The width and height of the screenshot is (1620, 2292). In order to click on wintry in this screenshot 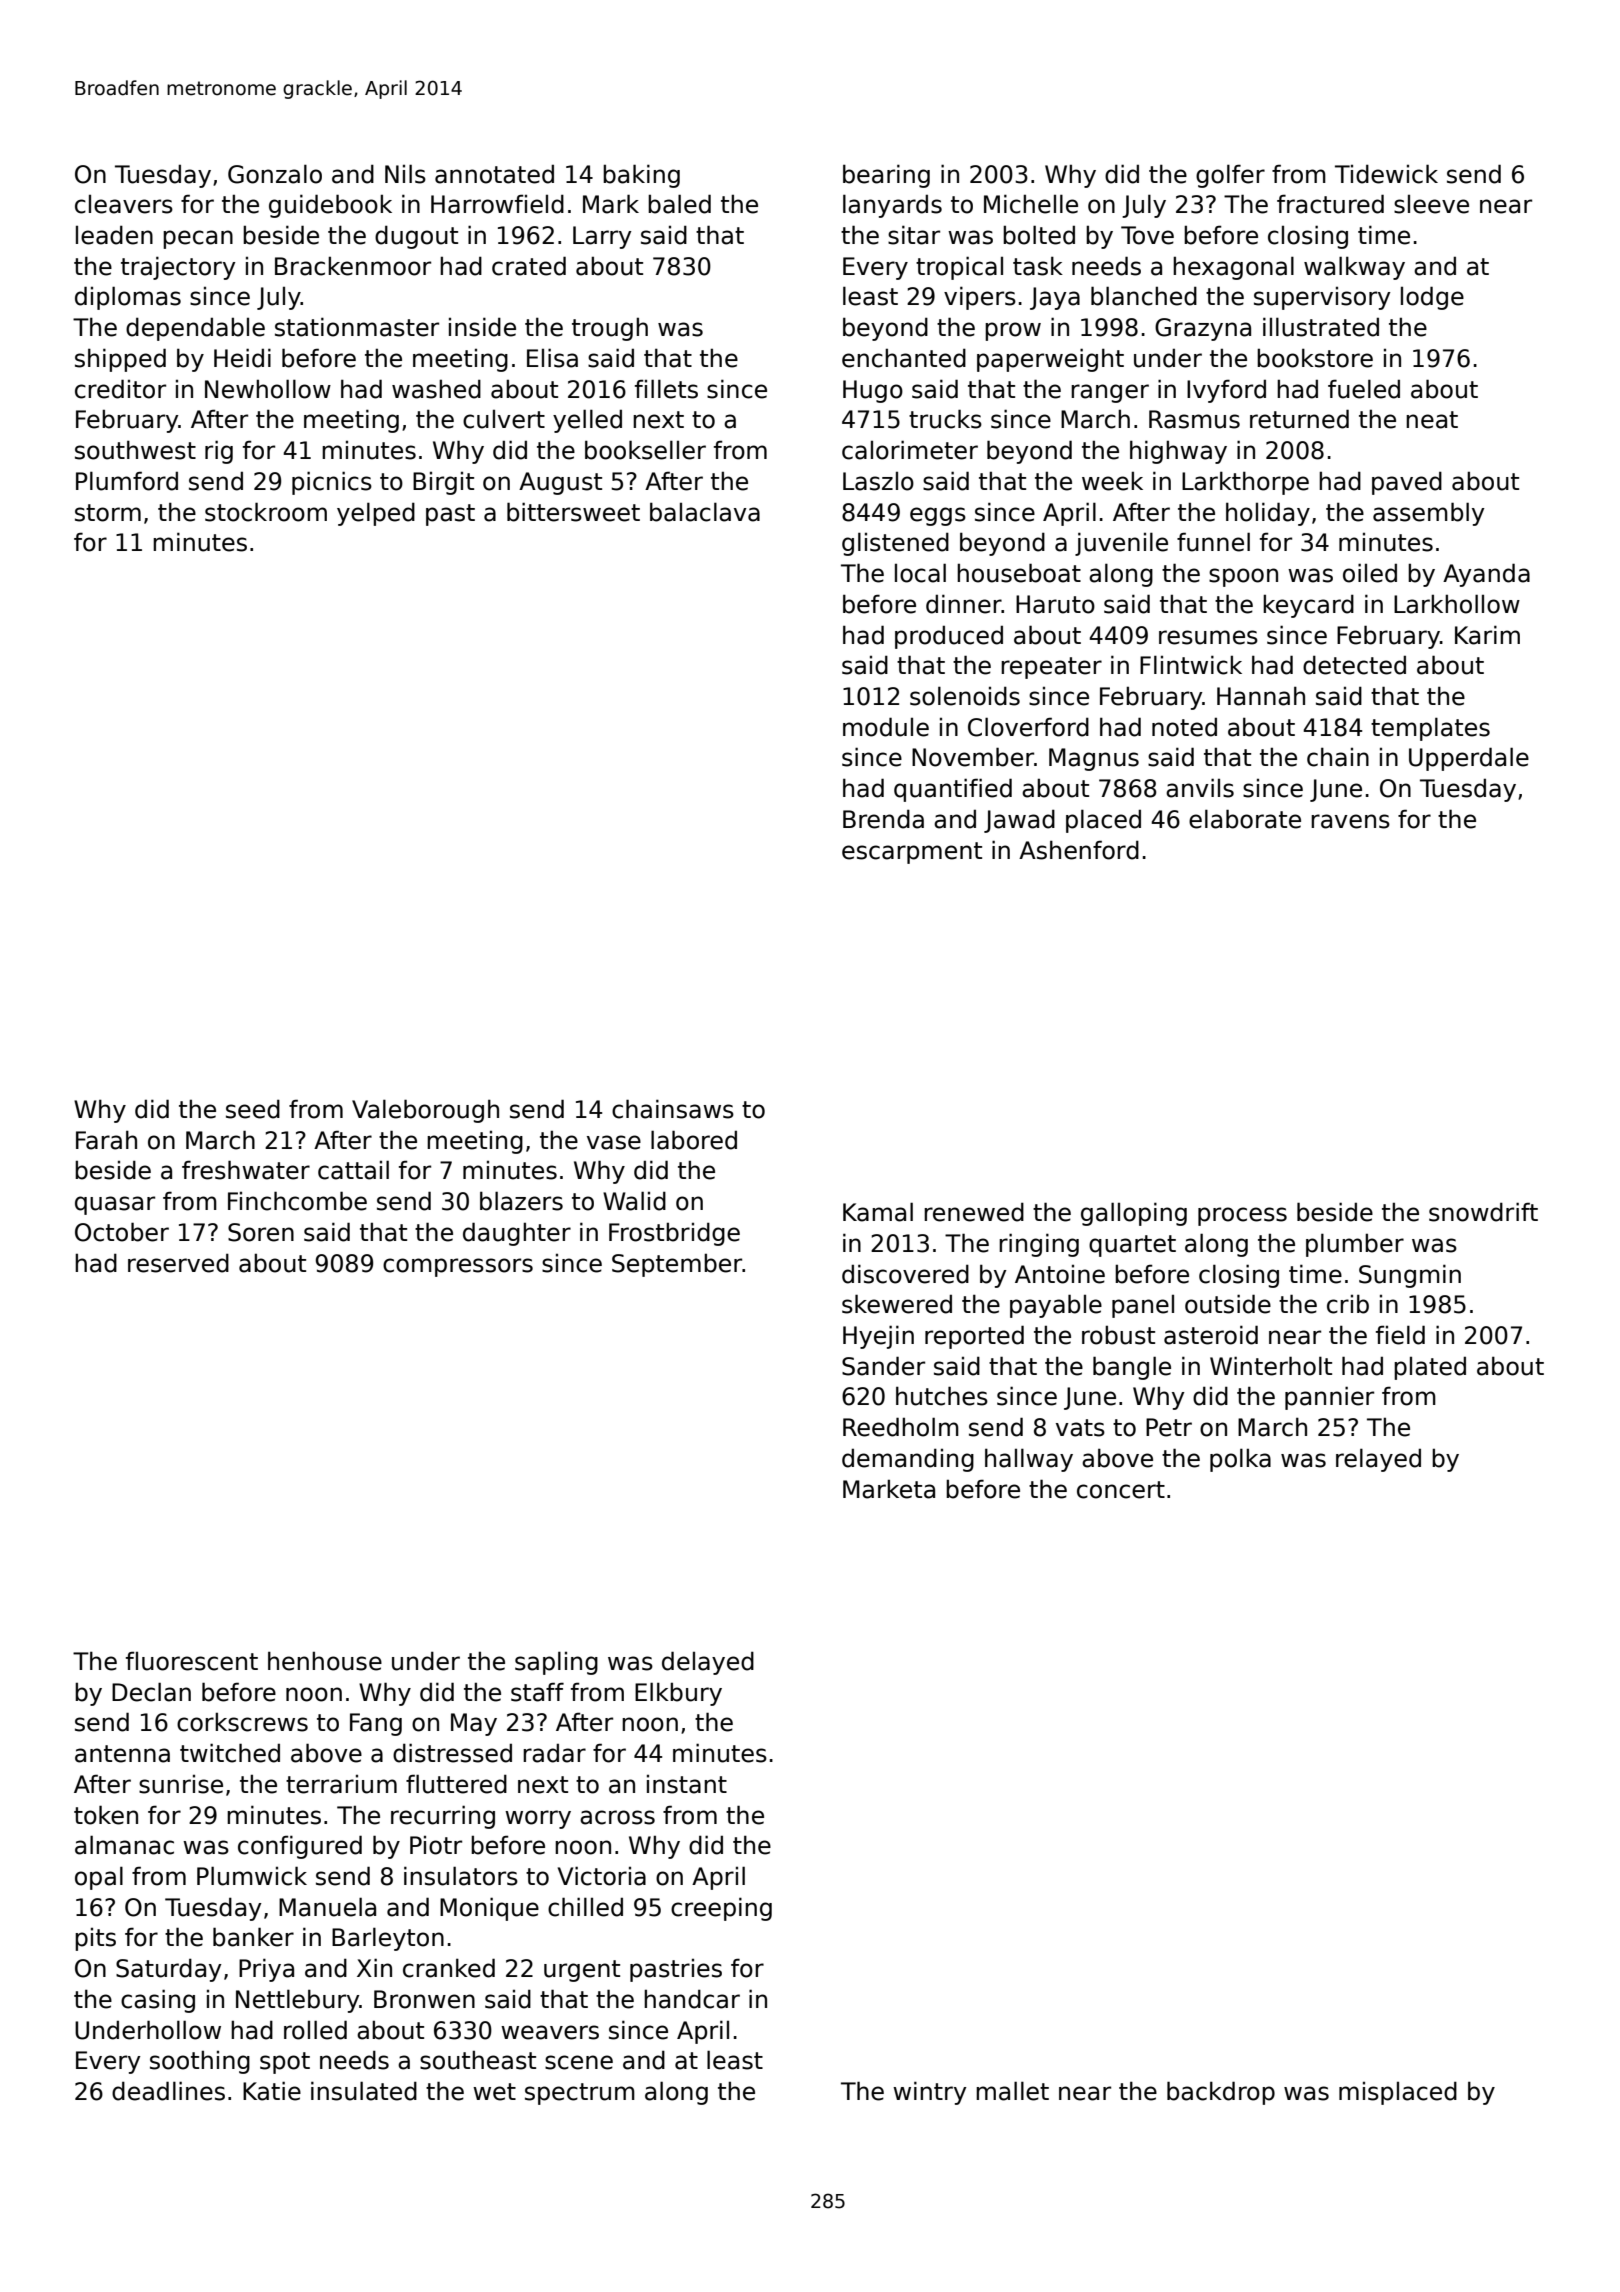, I will do `click(930, 2093)`.
